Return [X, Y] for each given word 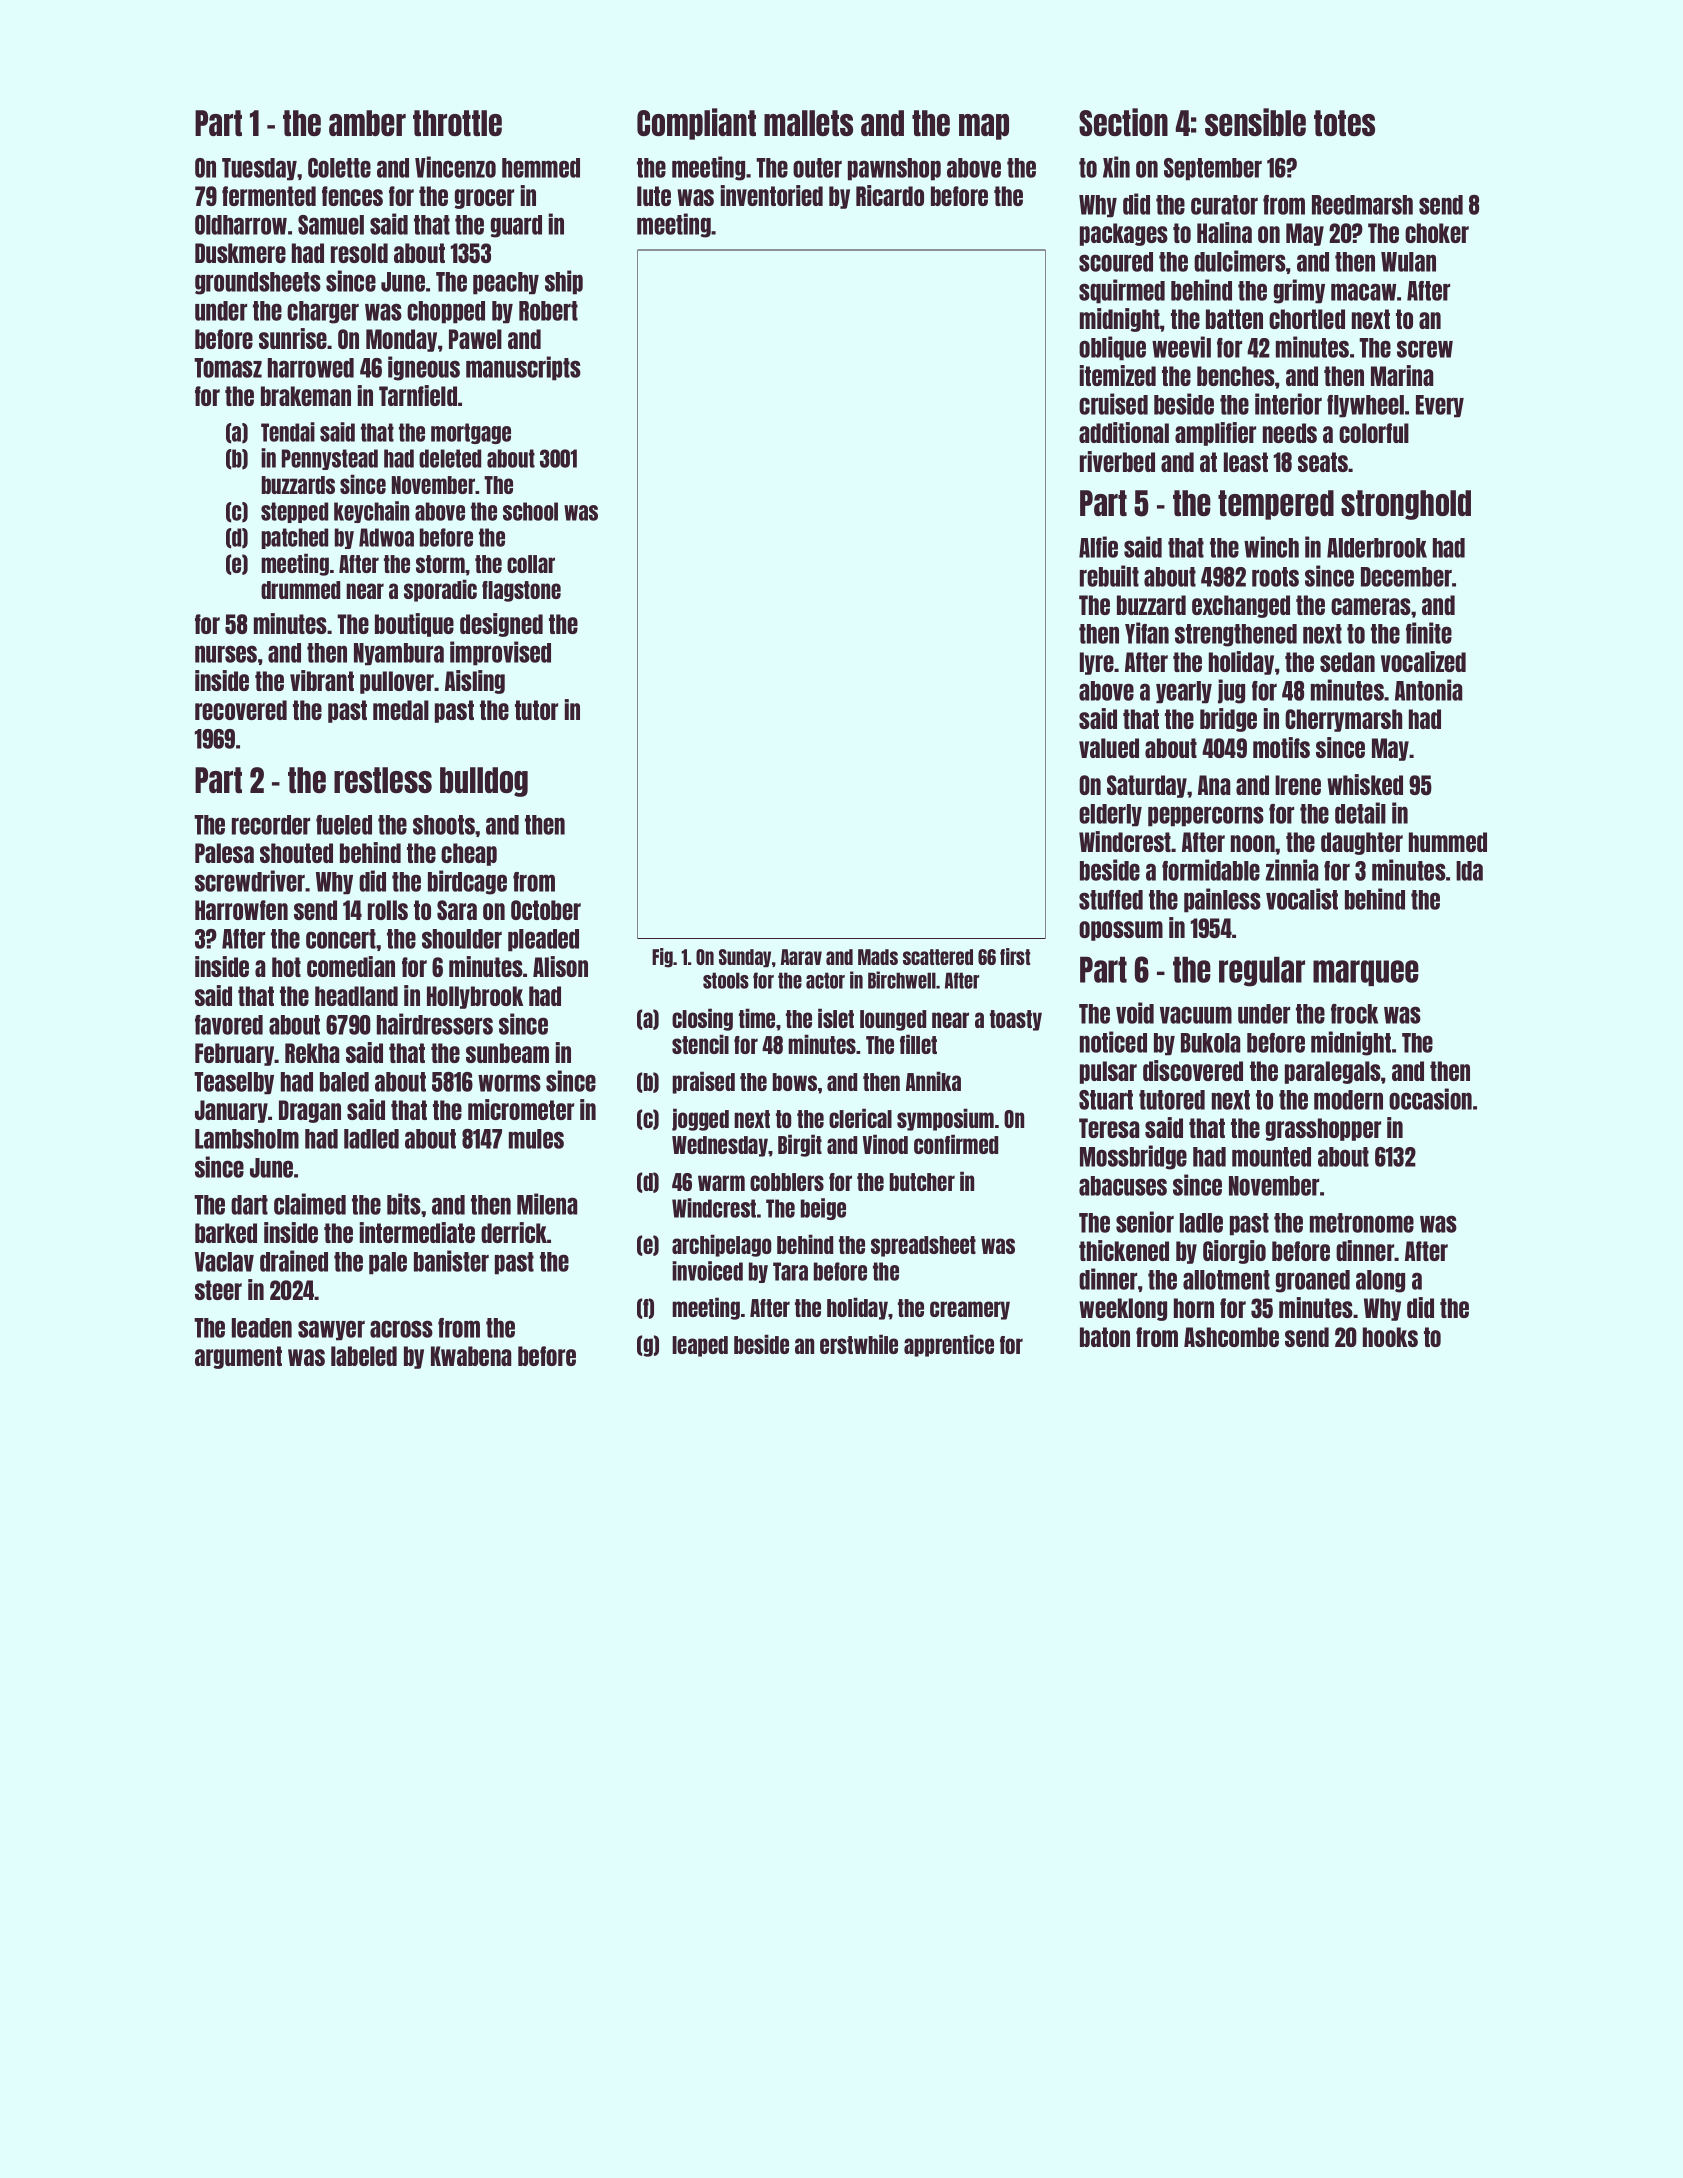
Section [1123, 122]
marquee [1366, 973]
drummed [300, 590]
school [530, 511]
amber [367, 123]
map [984, 127]
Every [1440, 406]
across [401, 1329]
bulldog [484, 782]
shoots [444, 825]
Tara [790, 1271]
